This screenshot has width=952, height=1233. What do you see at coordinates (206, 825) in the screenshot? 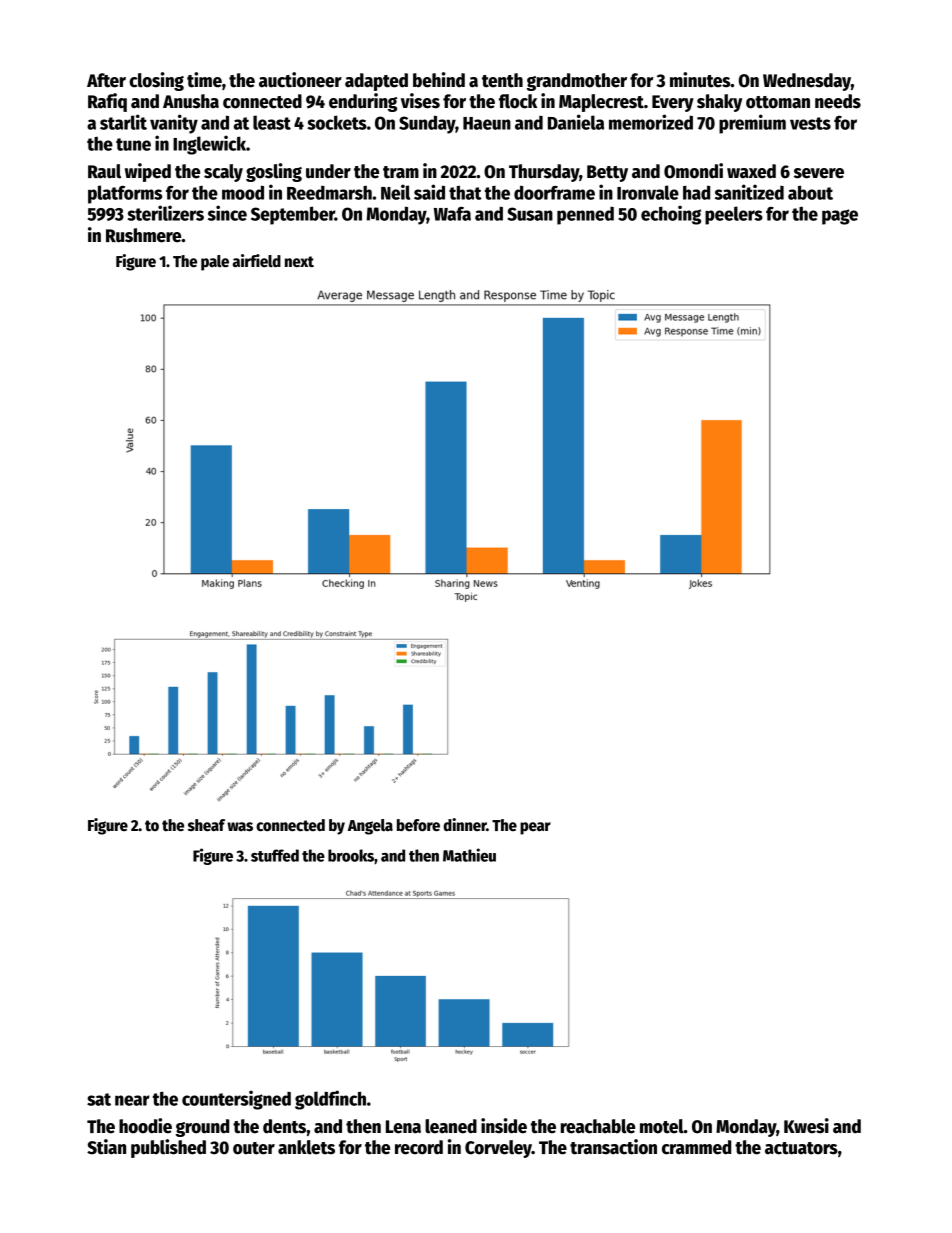
I see `sheaf` at bounding box center [206, 825].
